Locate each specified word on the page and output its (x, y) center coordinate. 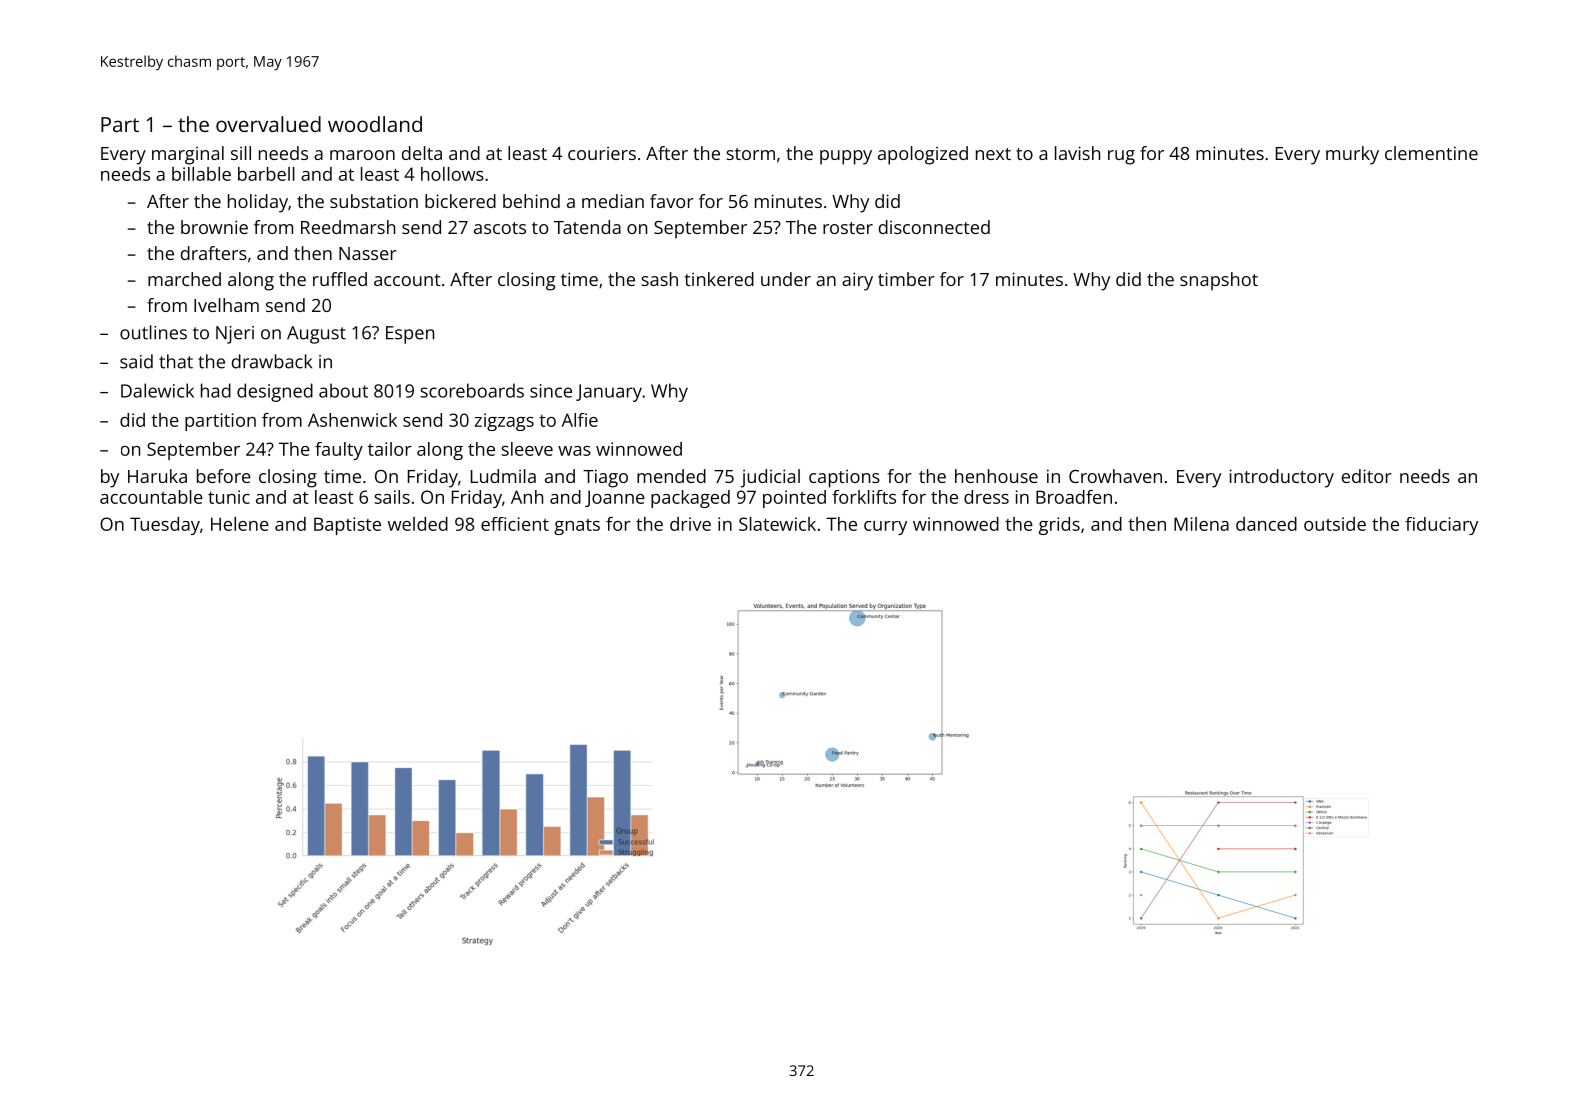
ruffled (340, 279)
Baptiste (347, 526)
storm (750, 154)
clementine (1431, 153)
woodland (375, 124)
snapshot (1219, 281)
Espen (410, 335)
